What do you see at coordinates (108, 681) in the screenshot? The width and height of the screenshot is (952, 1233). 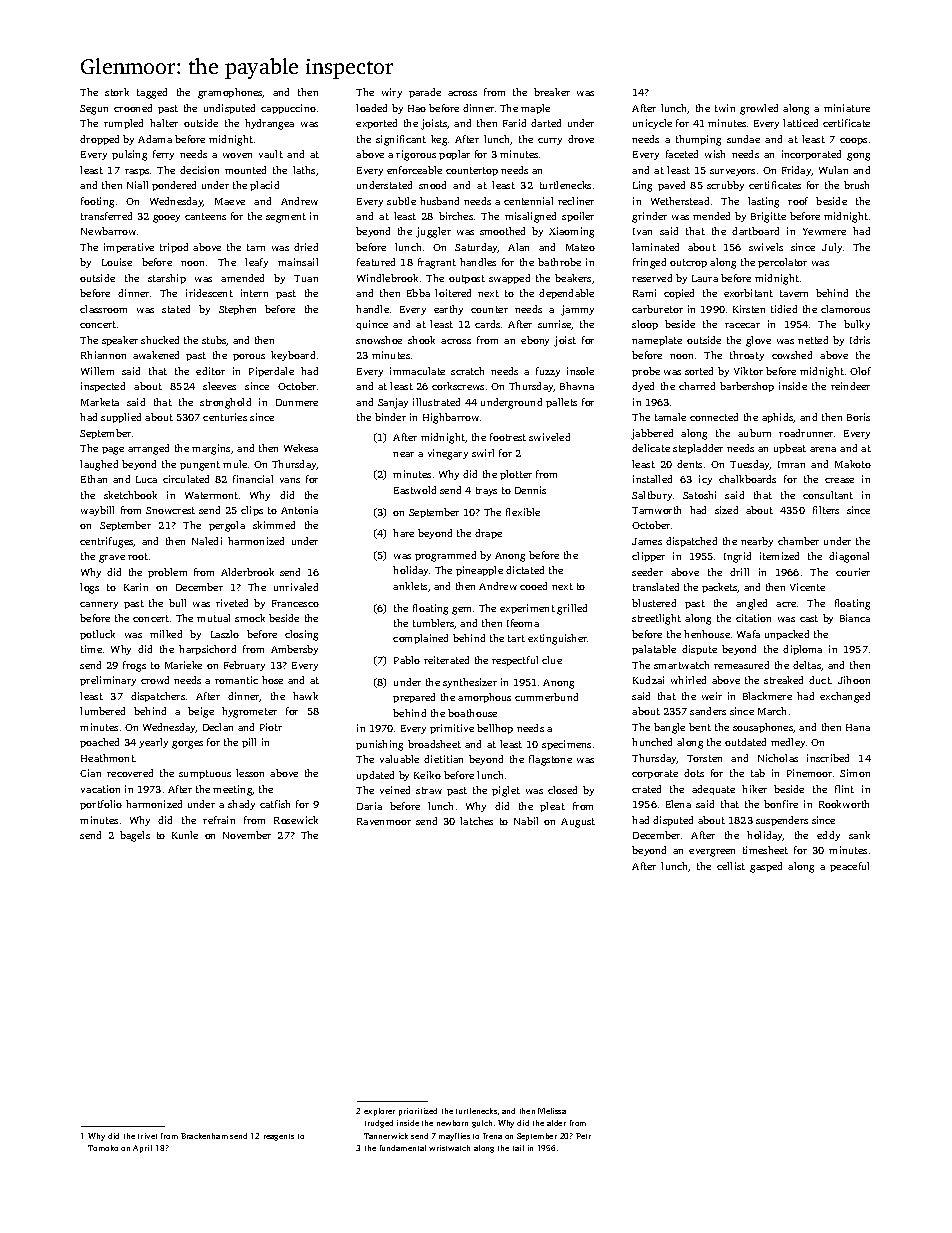 I see `preliminary` at bounding box center [108, 681].
